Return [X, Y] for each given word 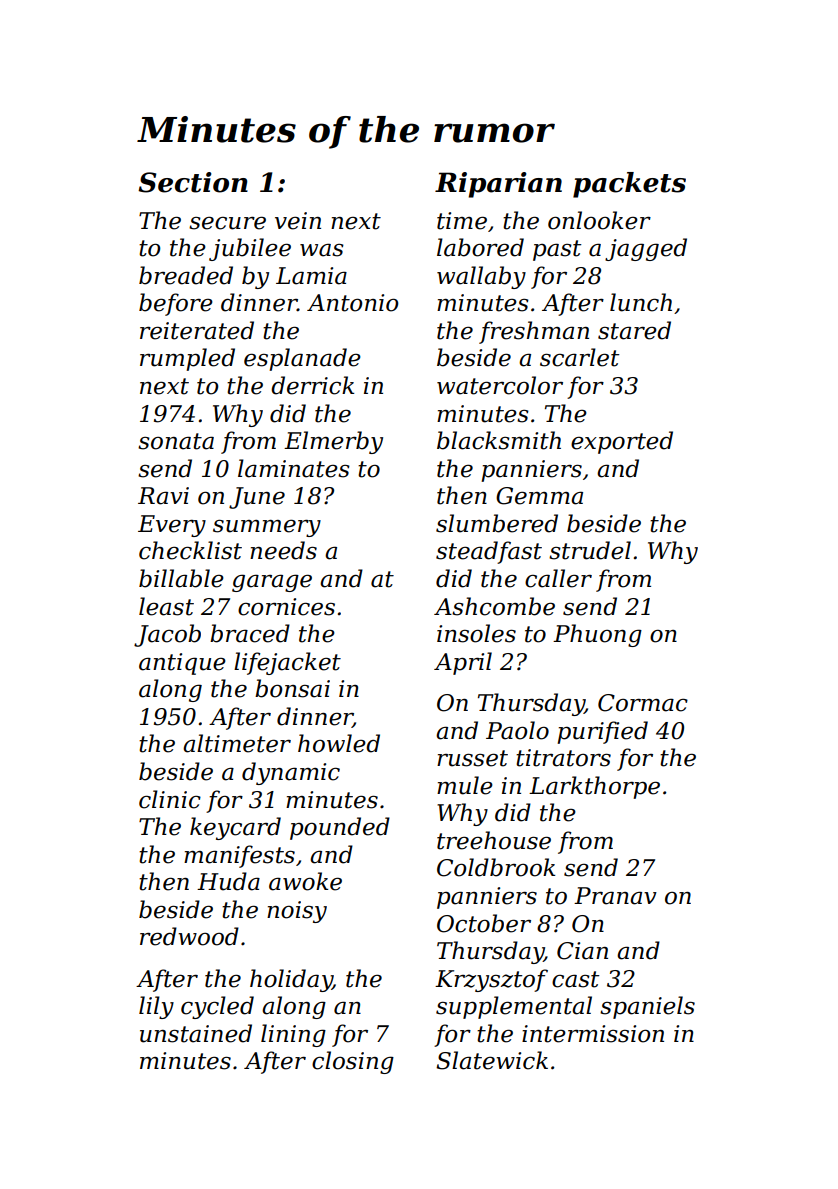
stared [634, 330]
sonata [176, 441]
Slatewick [492, 1060]
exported [622, 442]
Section [193, 182]
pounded [340, 828]
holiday [291, 980]
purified [602, 732]
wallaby [481, 277]
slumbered [497, 523]
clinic [170, 799]
